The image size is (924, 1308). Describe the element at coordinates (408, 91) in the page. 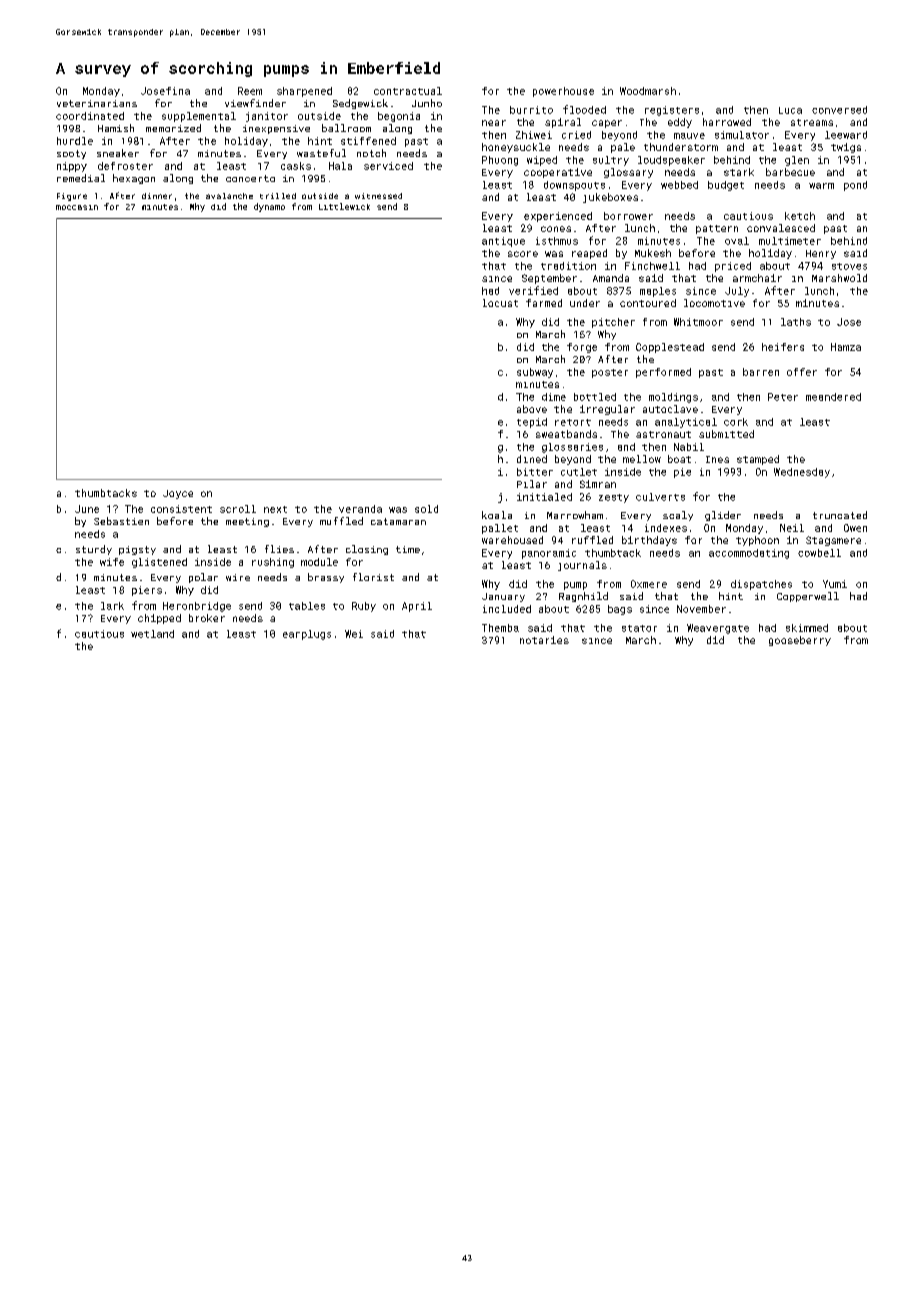

I see `contractual` at that location.
